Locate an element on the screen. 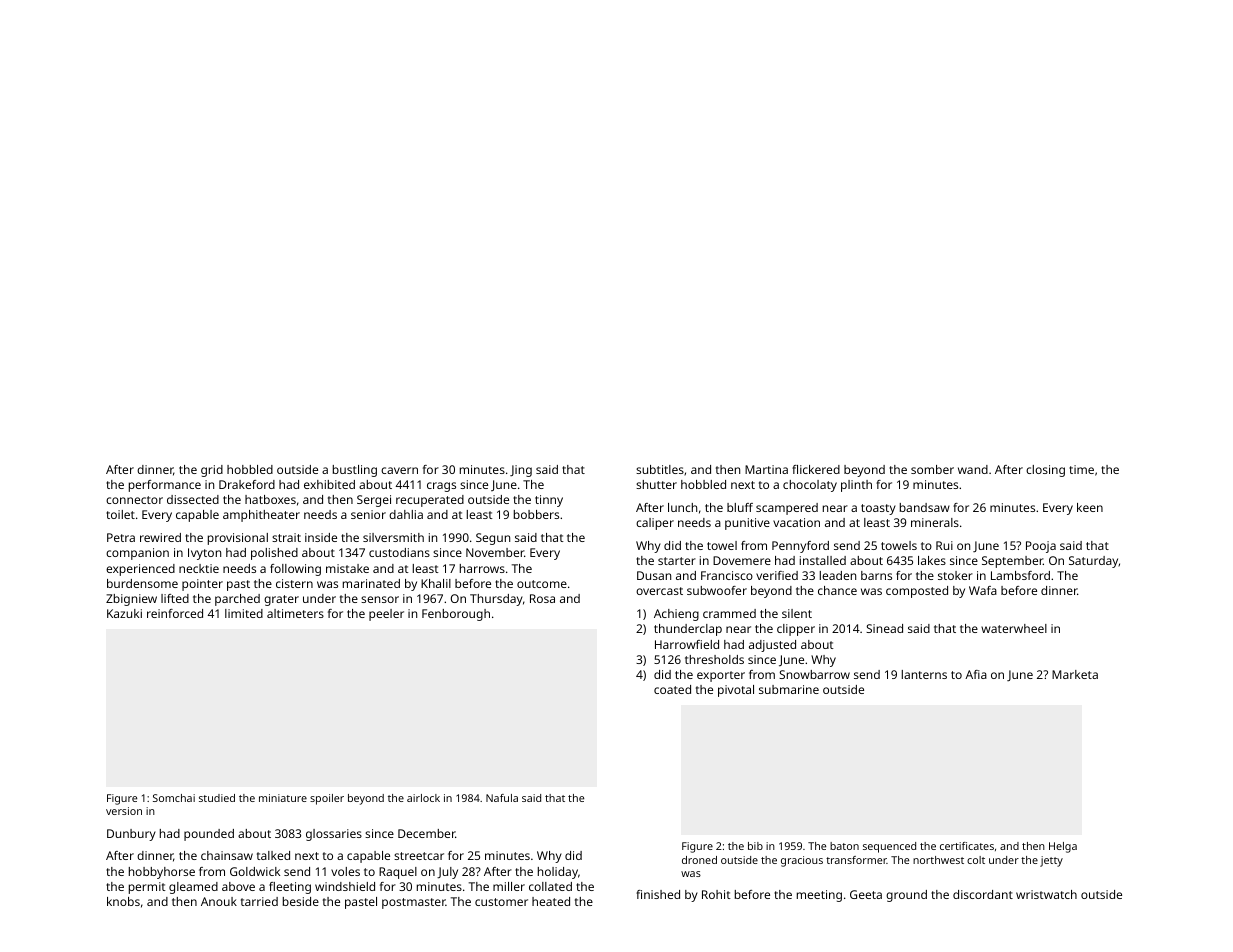 The height and width of the screenshot is (952, 1233). Kazuki is located at coordinates (124, 613).
